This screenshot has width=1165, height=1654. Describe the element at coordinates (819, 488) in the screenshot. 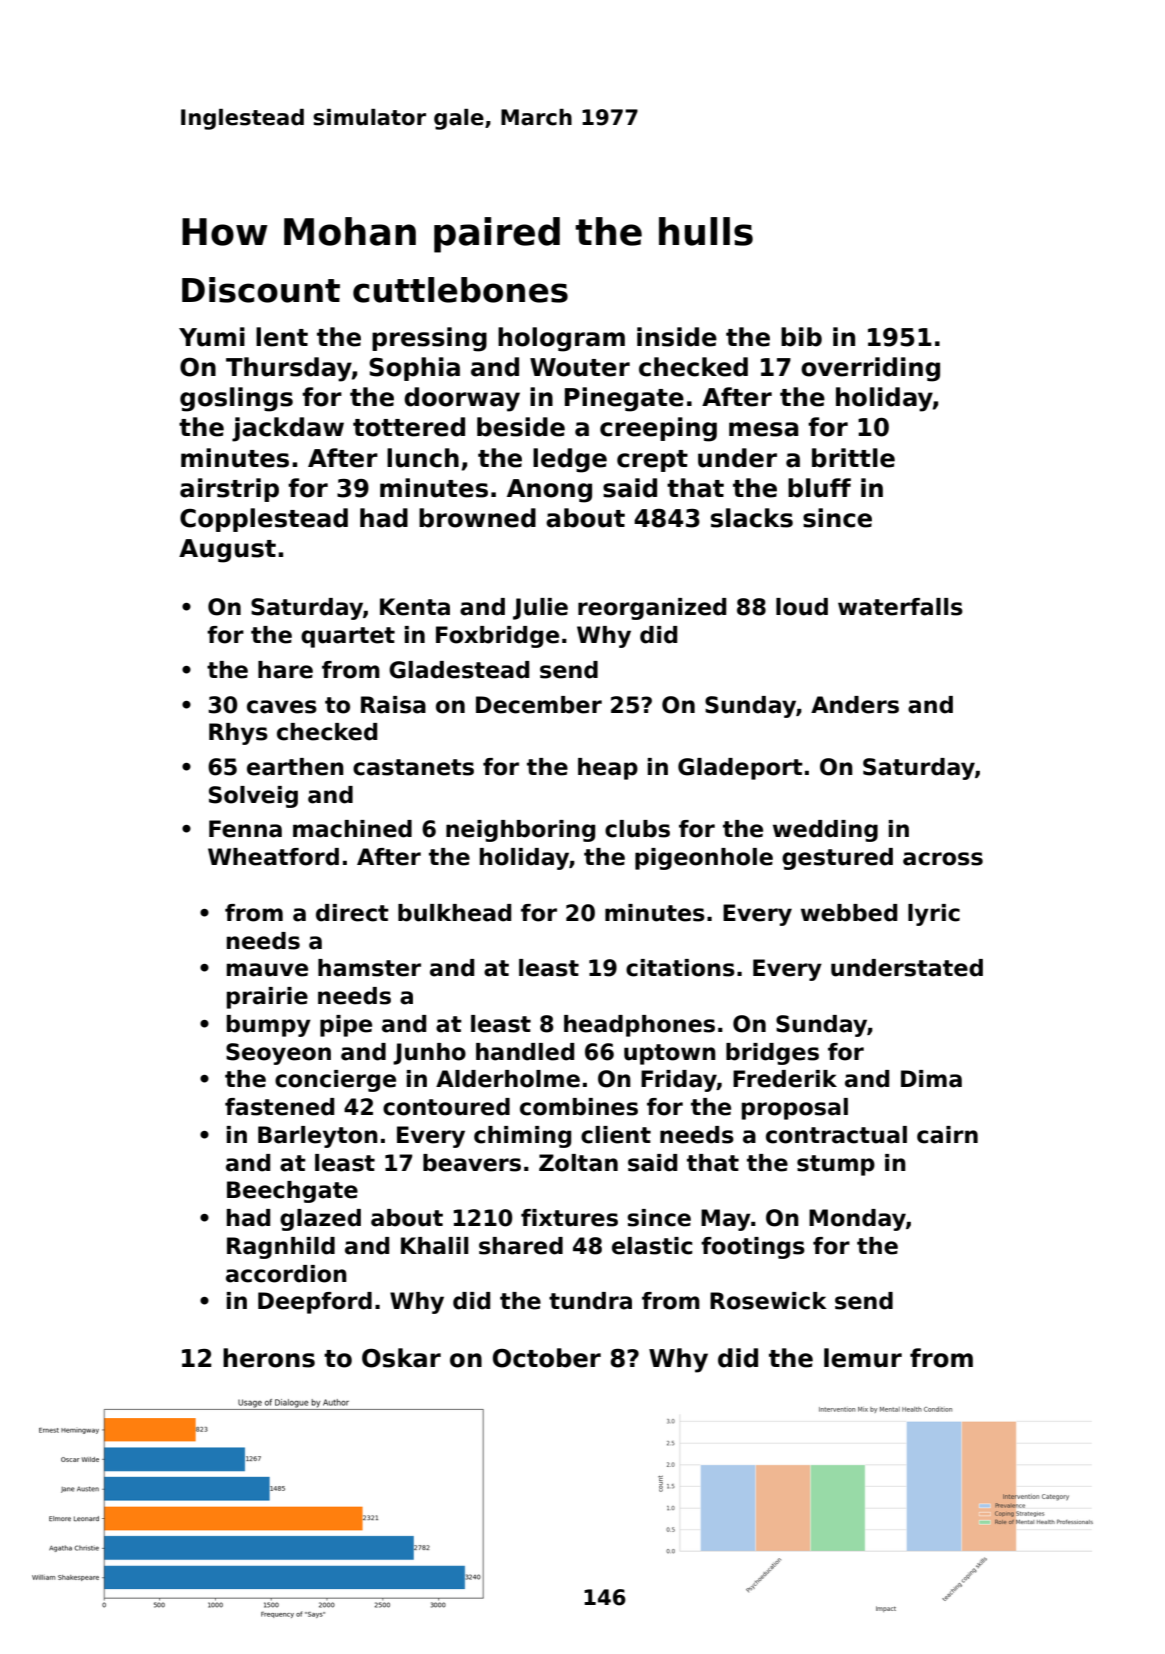

I see `bluff` at that location.
